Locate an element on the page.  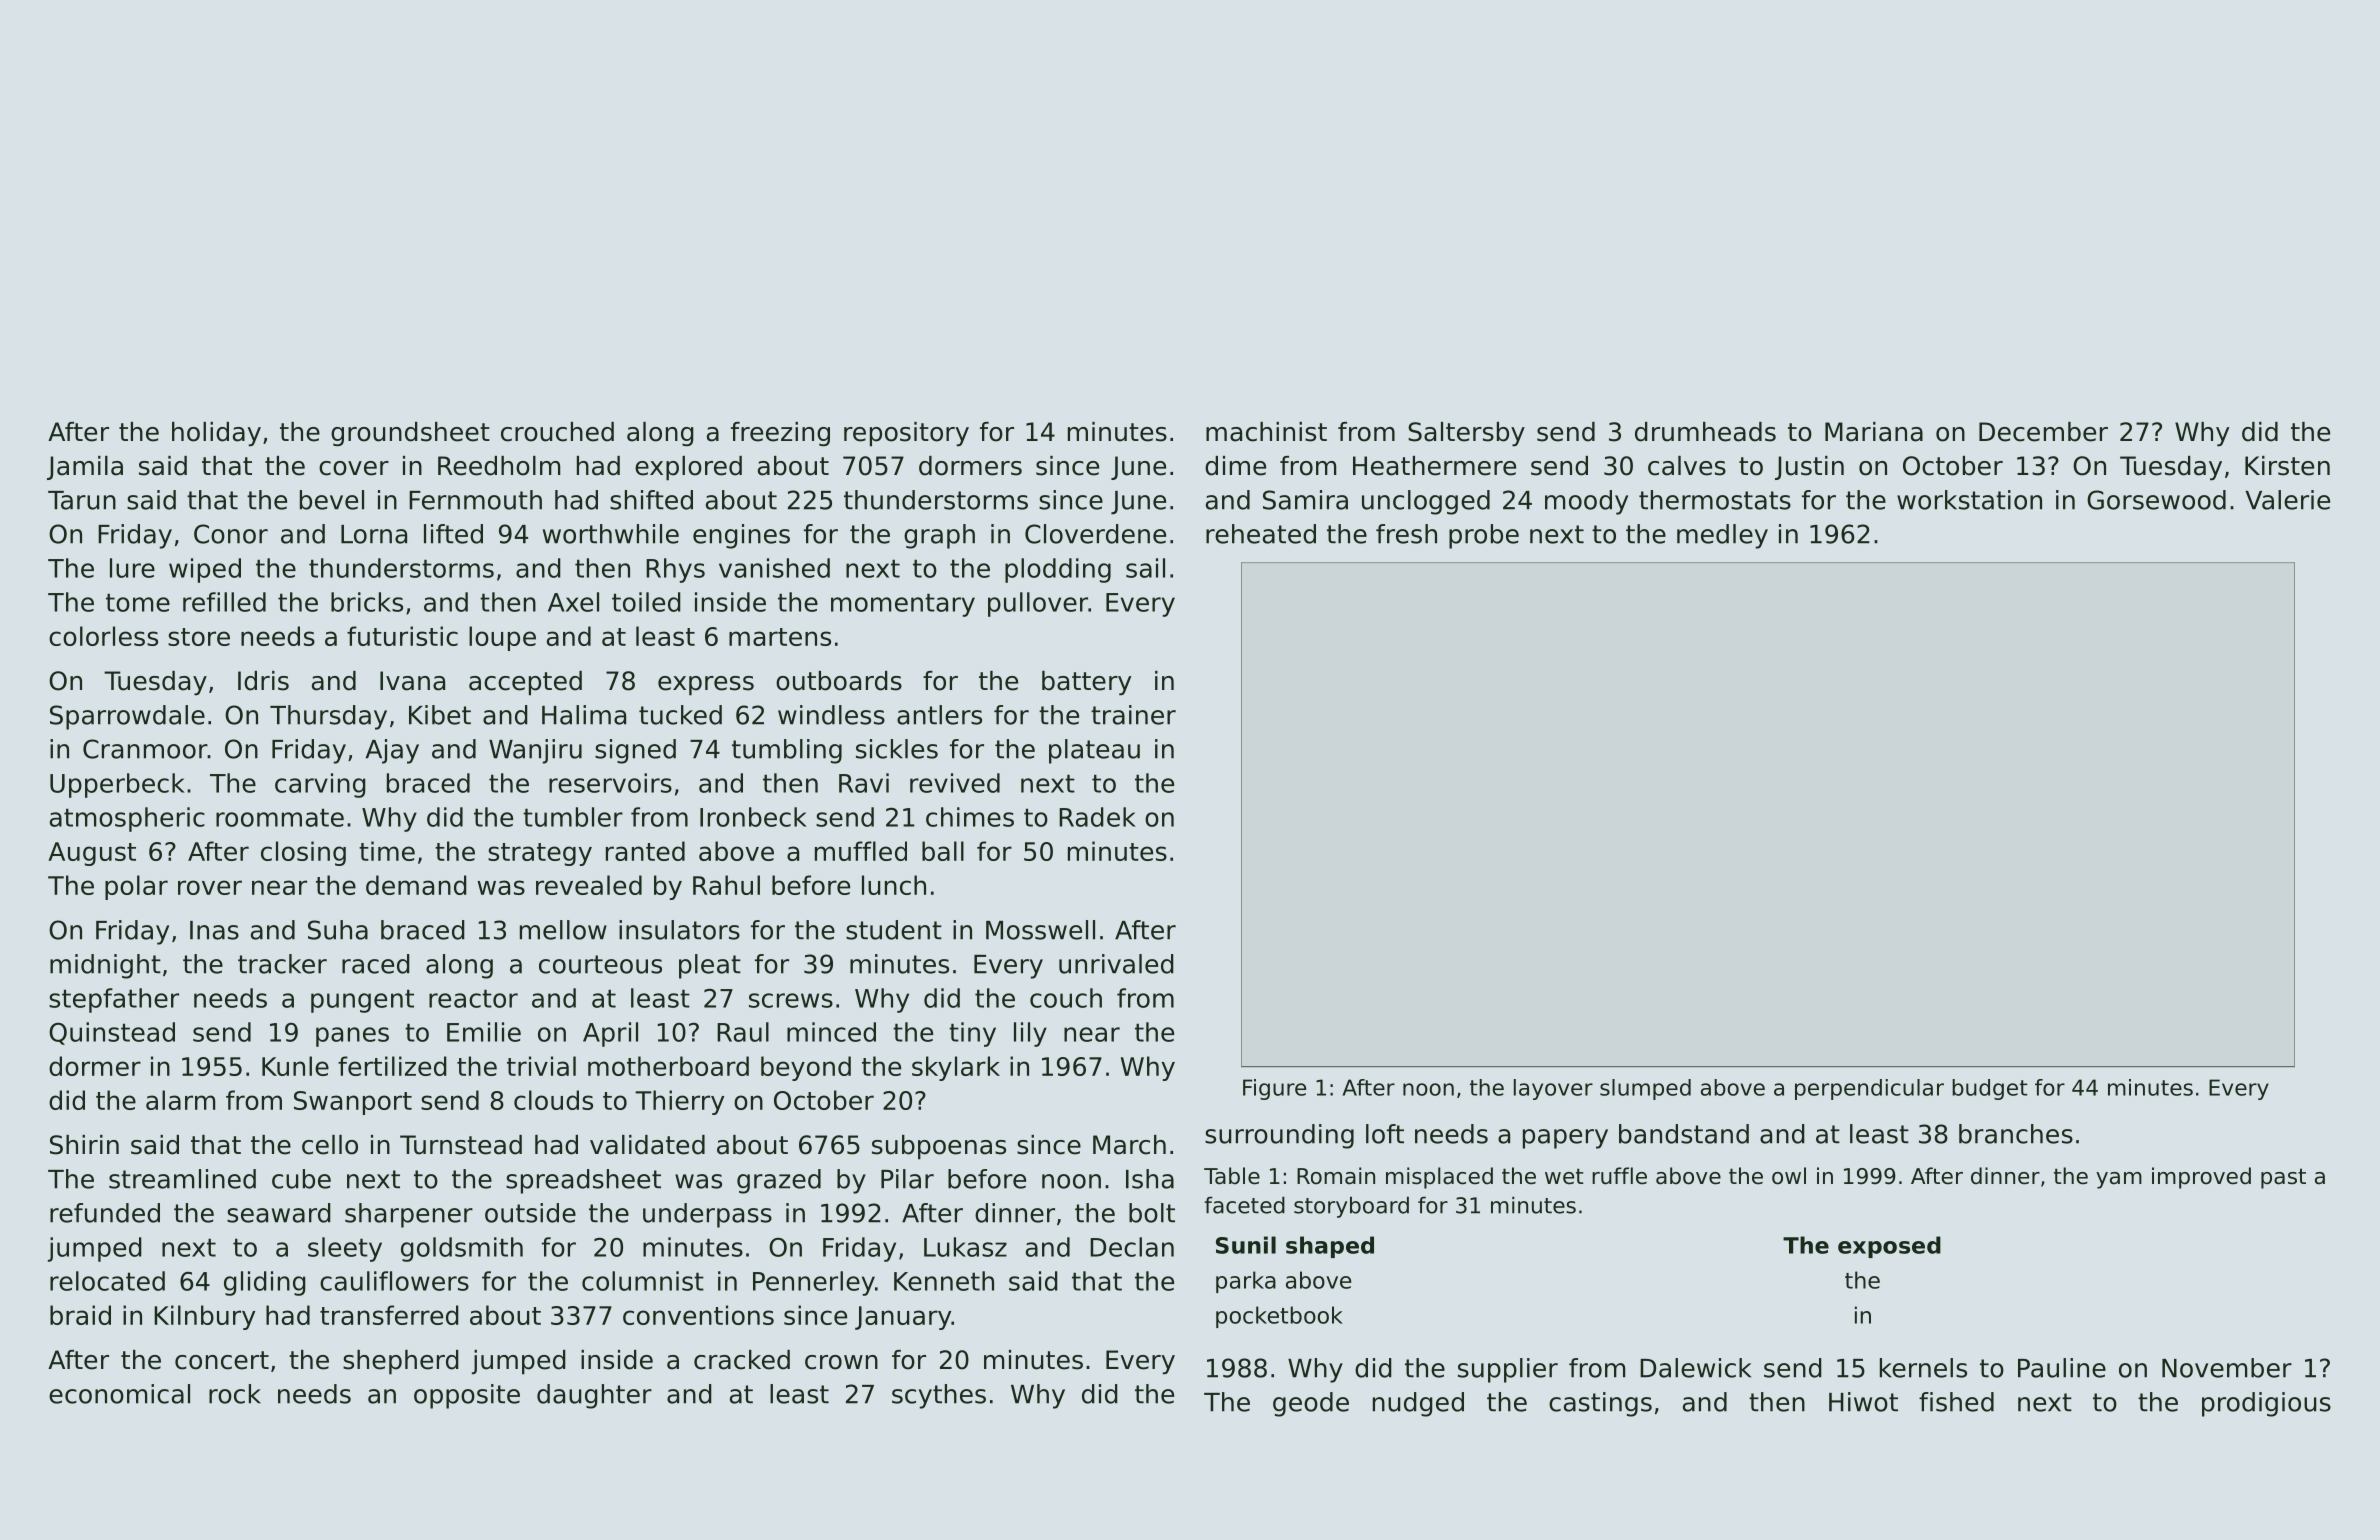
chimes is located at coordinates (970, 817).
